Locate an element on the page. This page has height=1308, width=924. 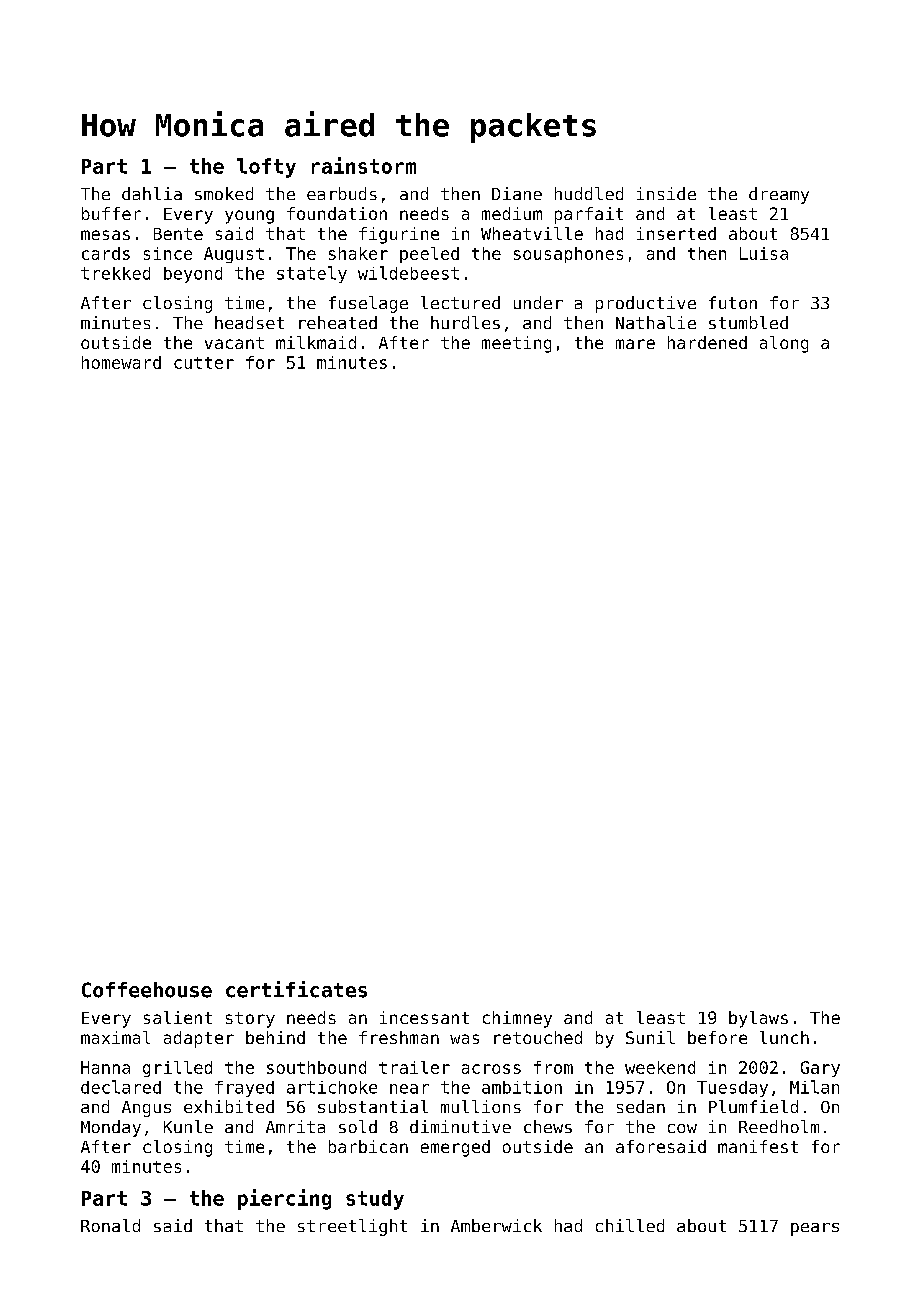
Coffeehouse is located at coordinates (147, 990).
